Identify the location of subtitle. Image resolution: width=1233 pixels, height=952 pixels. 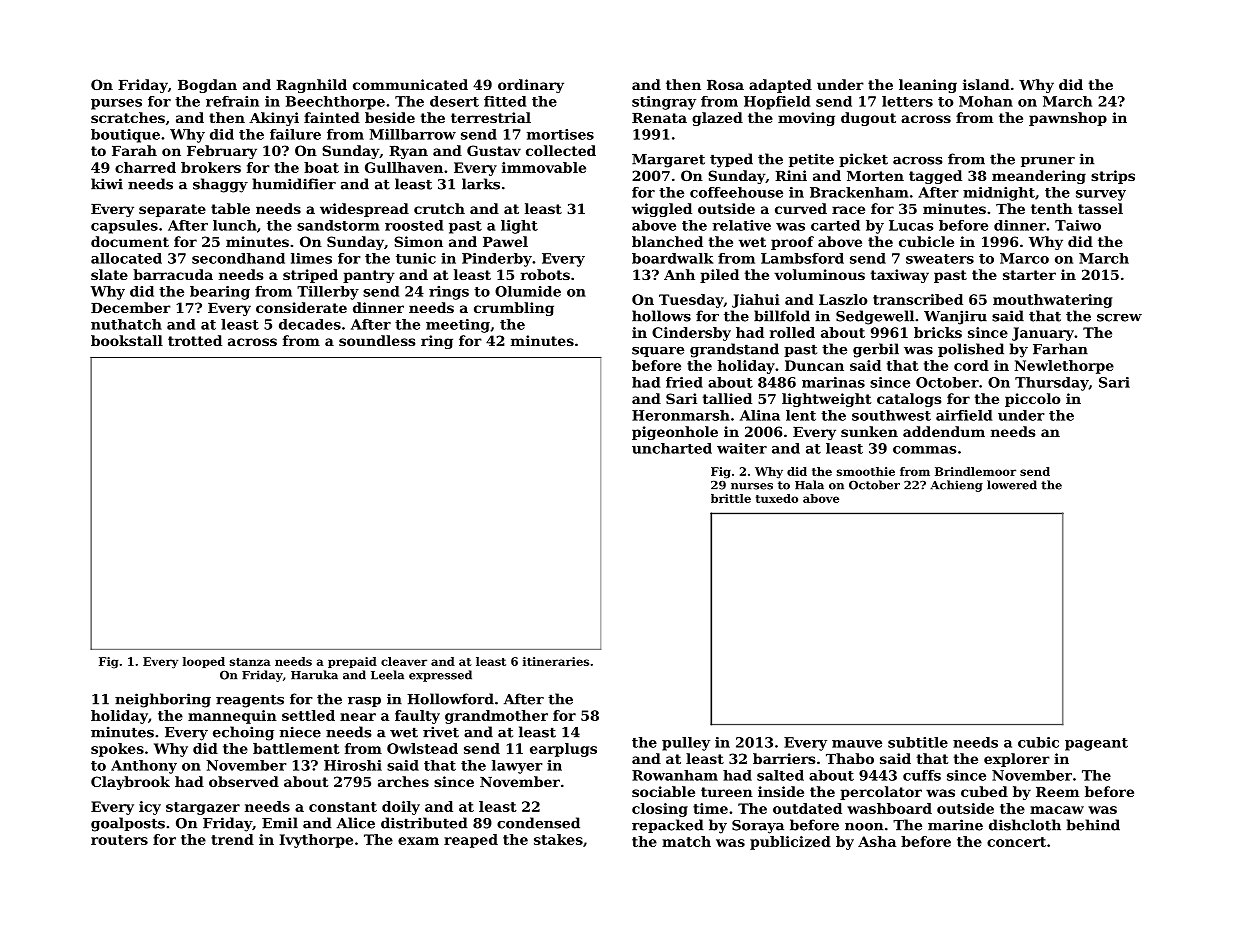
(918, 742).
